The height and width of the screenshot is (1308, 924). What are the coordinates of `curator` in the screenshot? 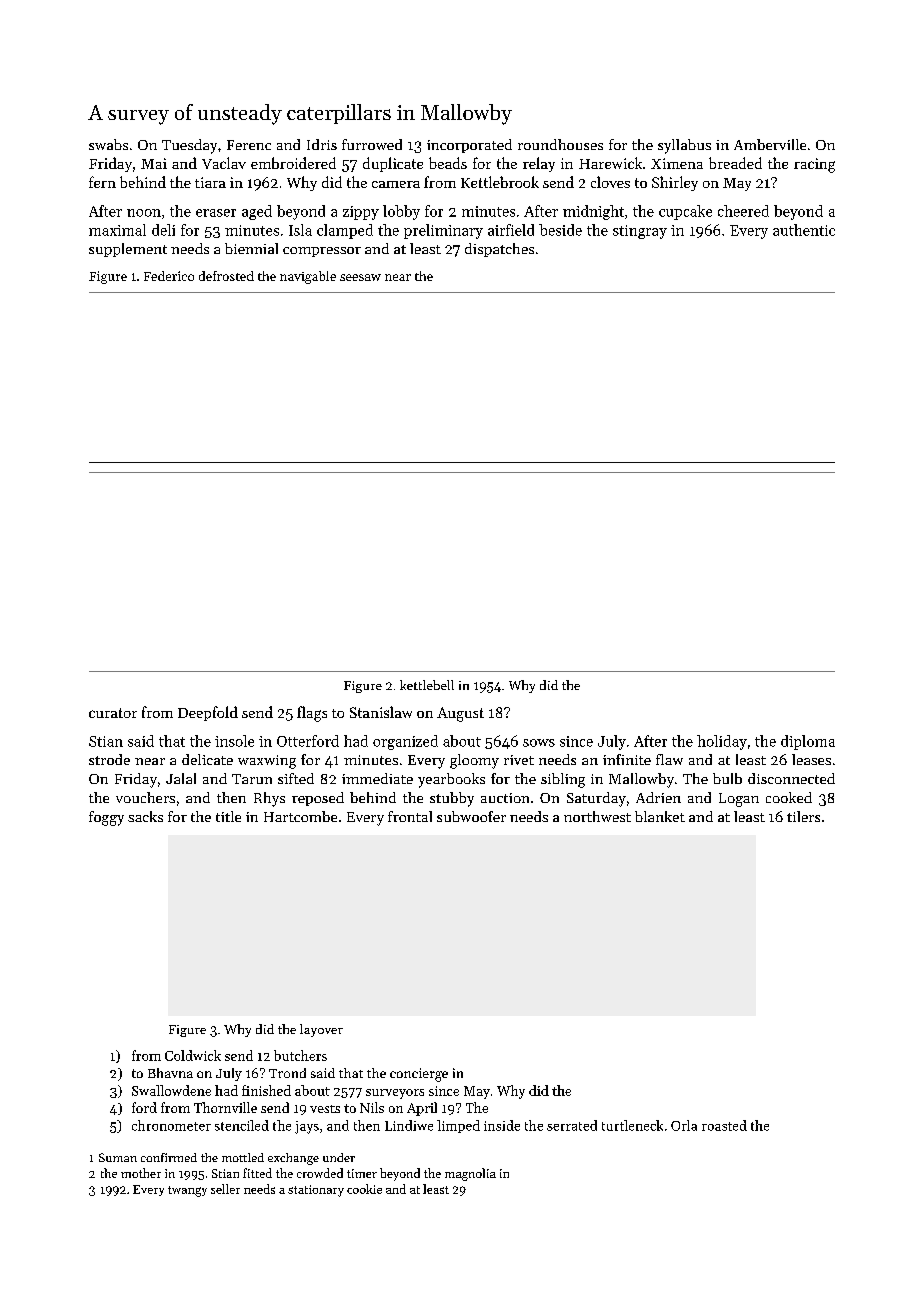 It's located at (113, 713).
